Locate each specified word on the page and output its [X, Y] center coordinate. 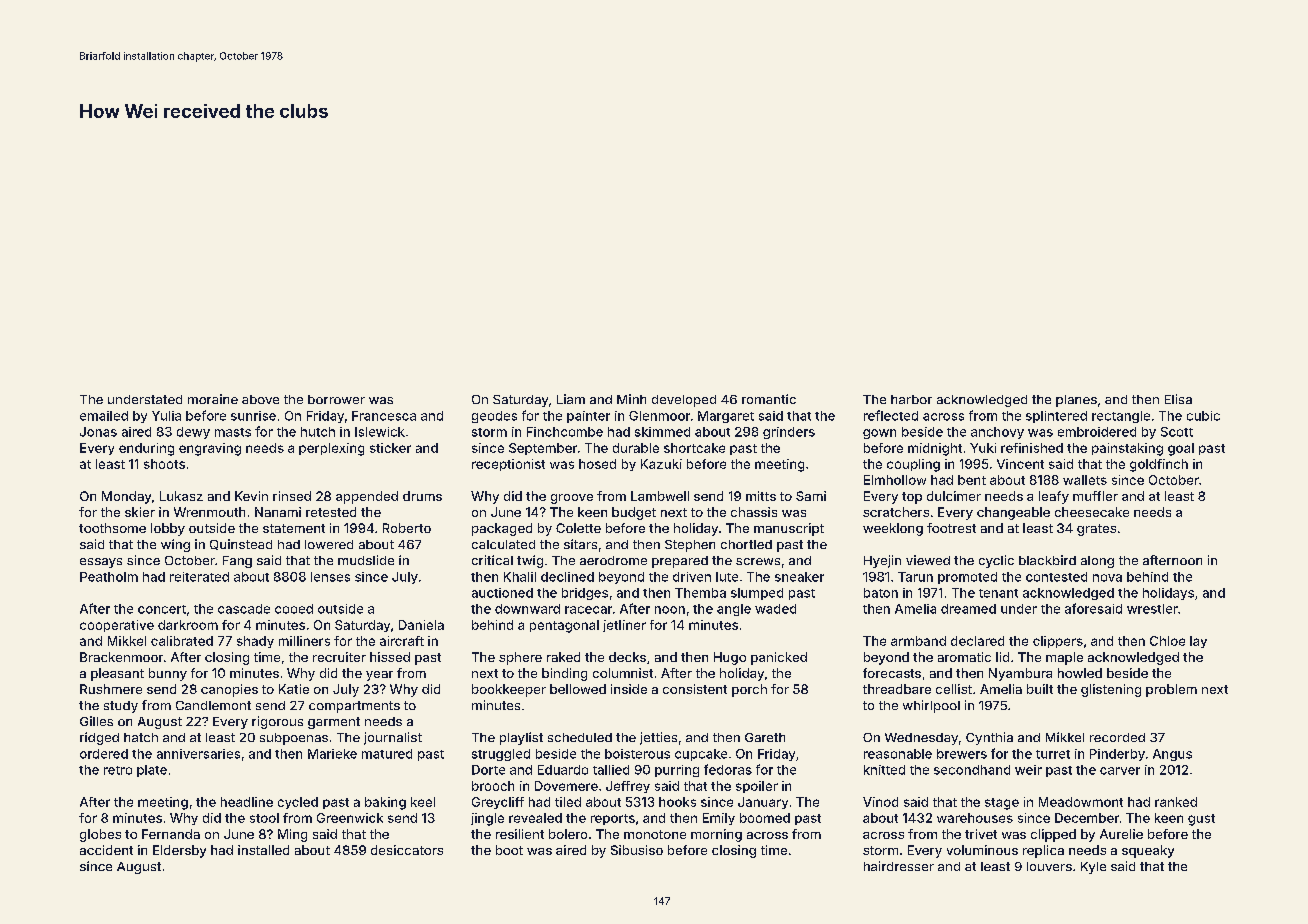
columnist [623, 673]
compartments [354, 707]
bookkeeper [509, 690]
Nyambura [1020, 674]
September [543, 449]
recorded [1117, 737]
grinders [789, 433]
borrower [336, 399]
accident [106, 850]
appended [367, 497]
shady [255, 642]
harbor [911, 399]
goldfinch [1159, 465]
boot [509, 850]
